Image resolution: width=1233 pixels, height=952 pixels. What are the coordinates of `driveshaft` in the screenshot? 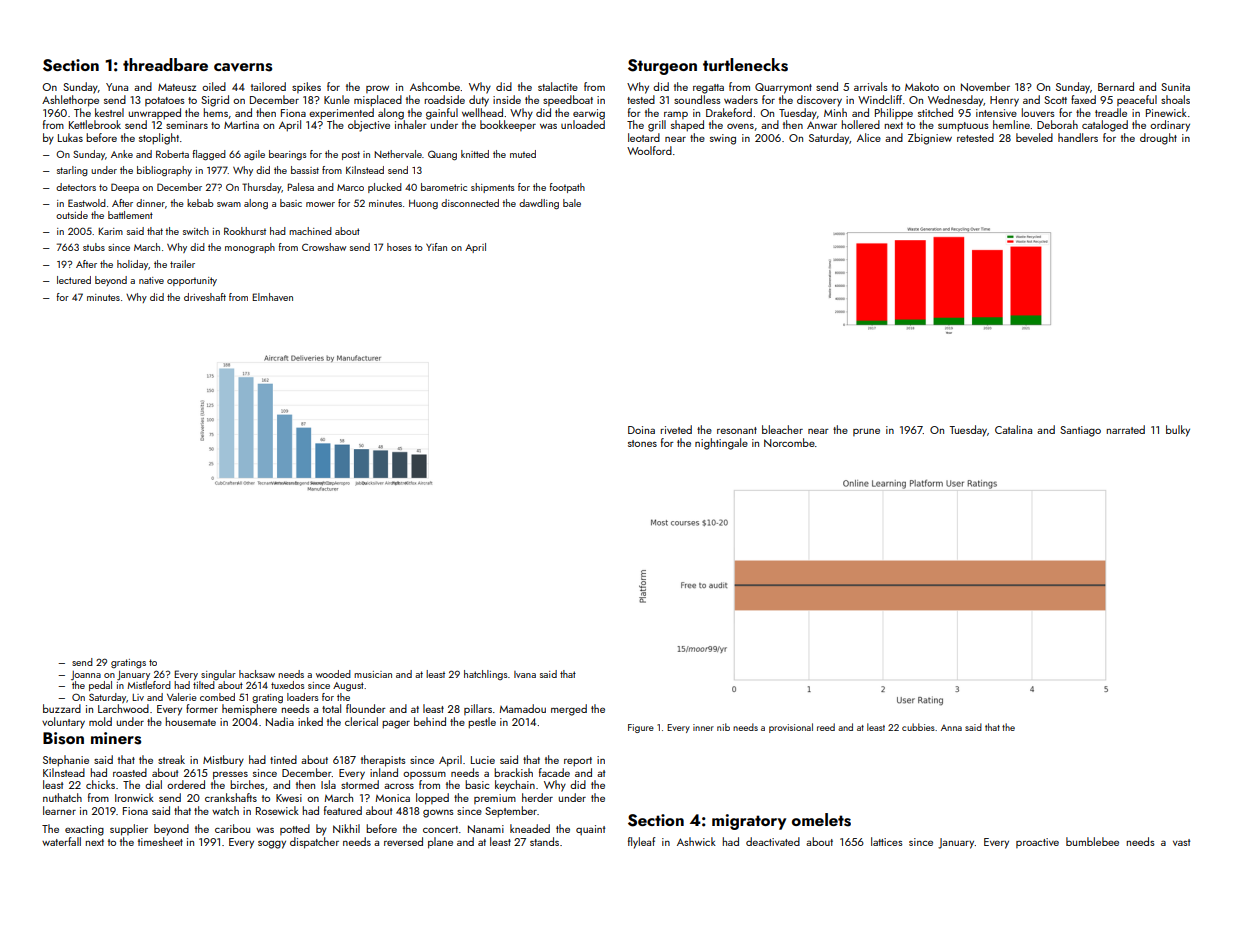 It's located at (205, 297).
